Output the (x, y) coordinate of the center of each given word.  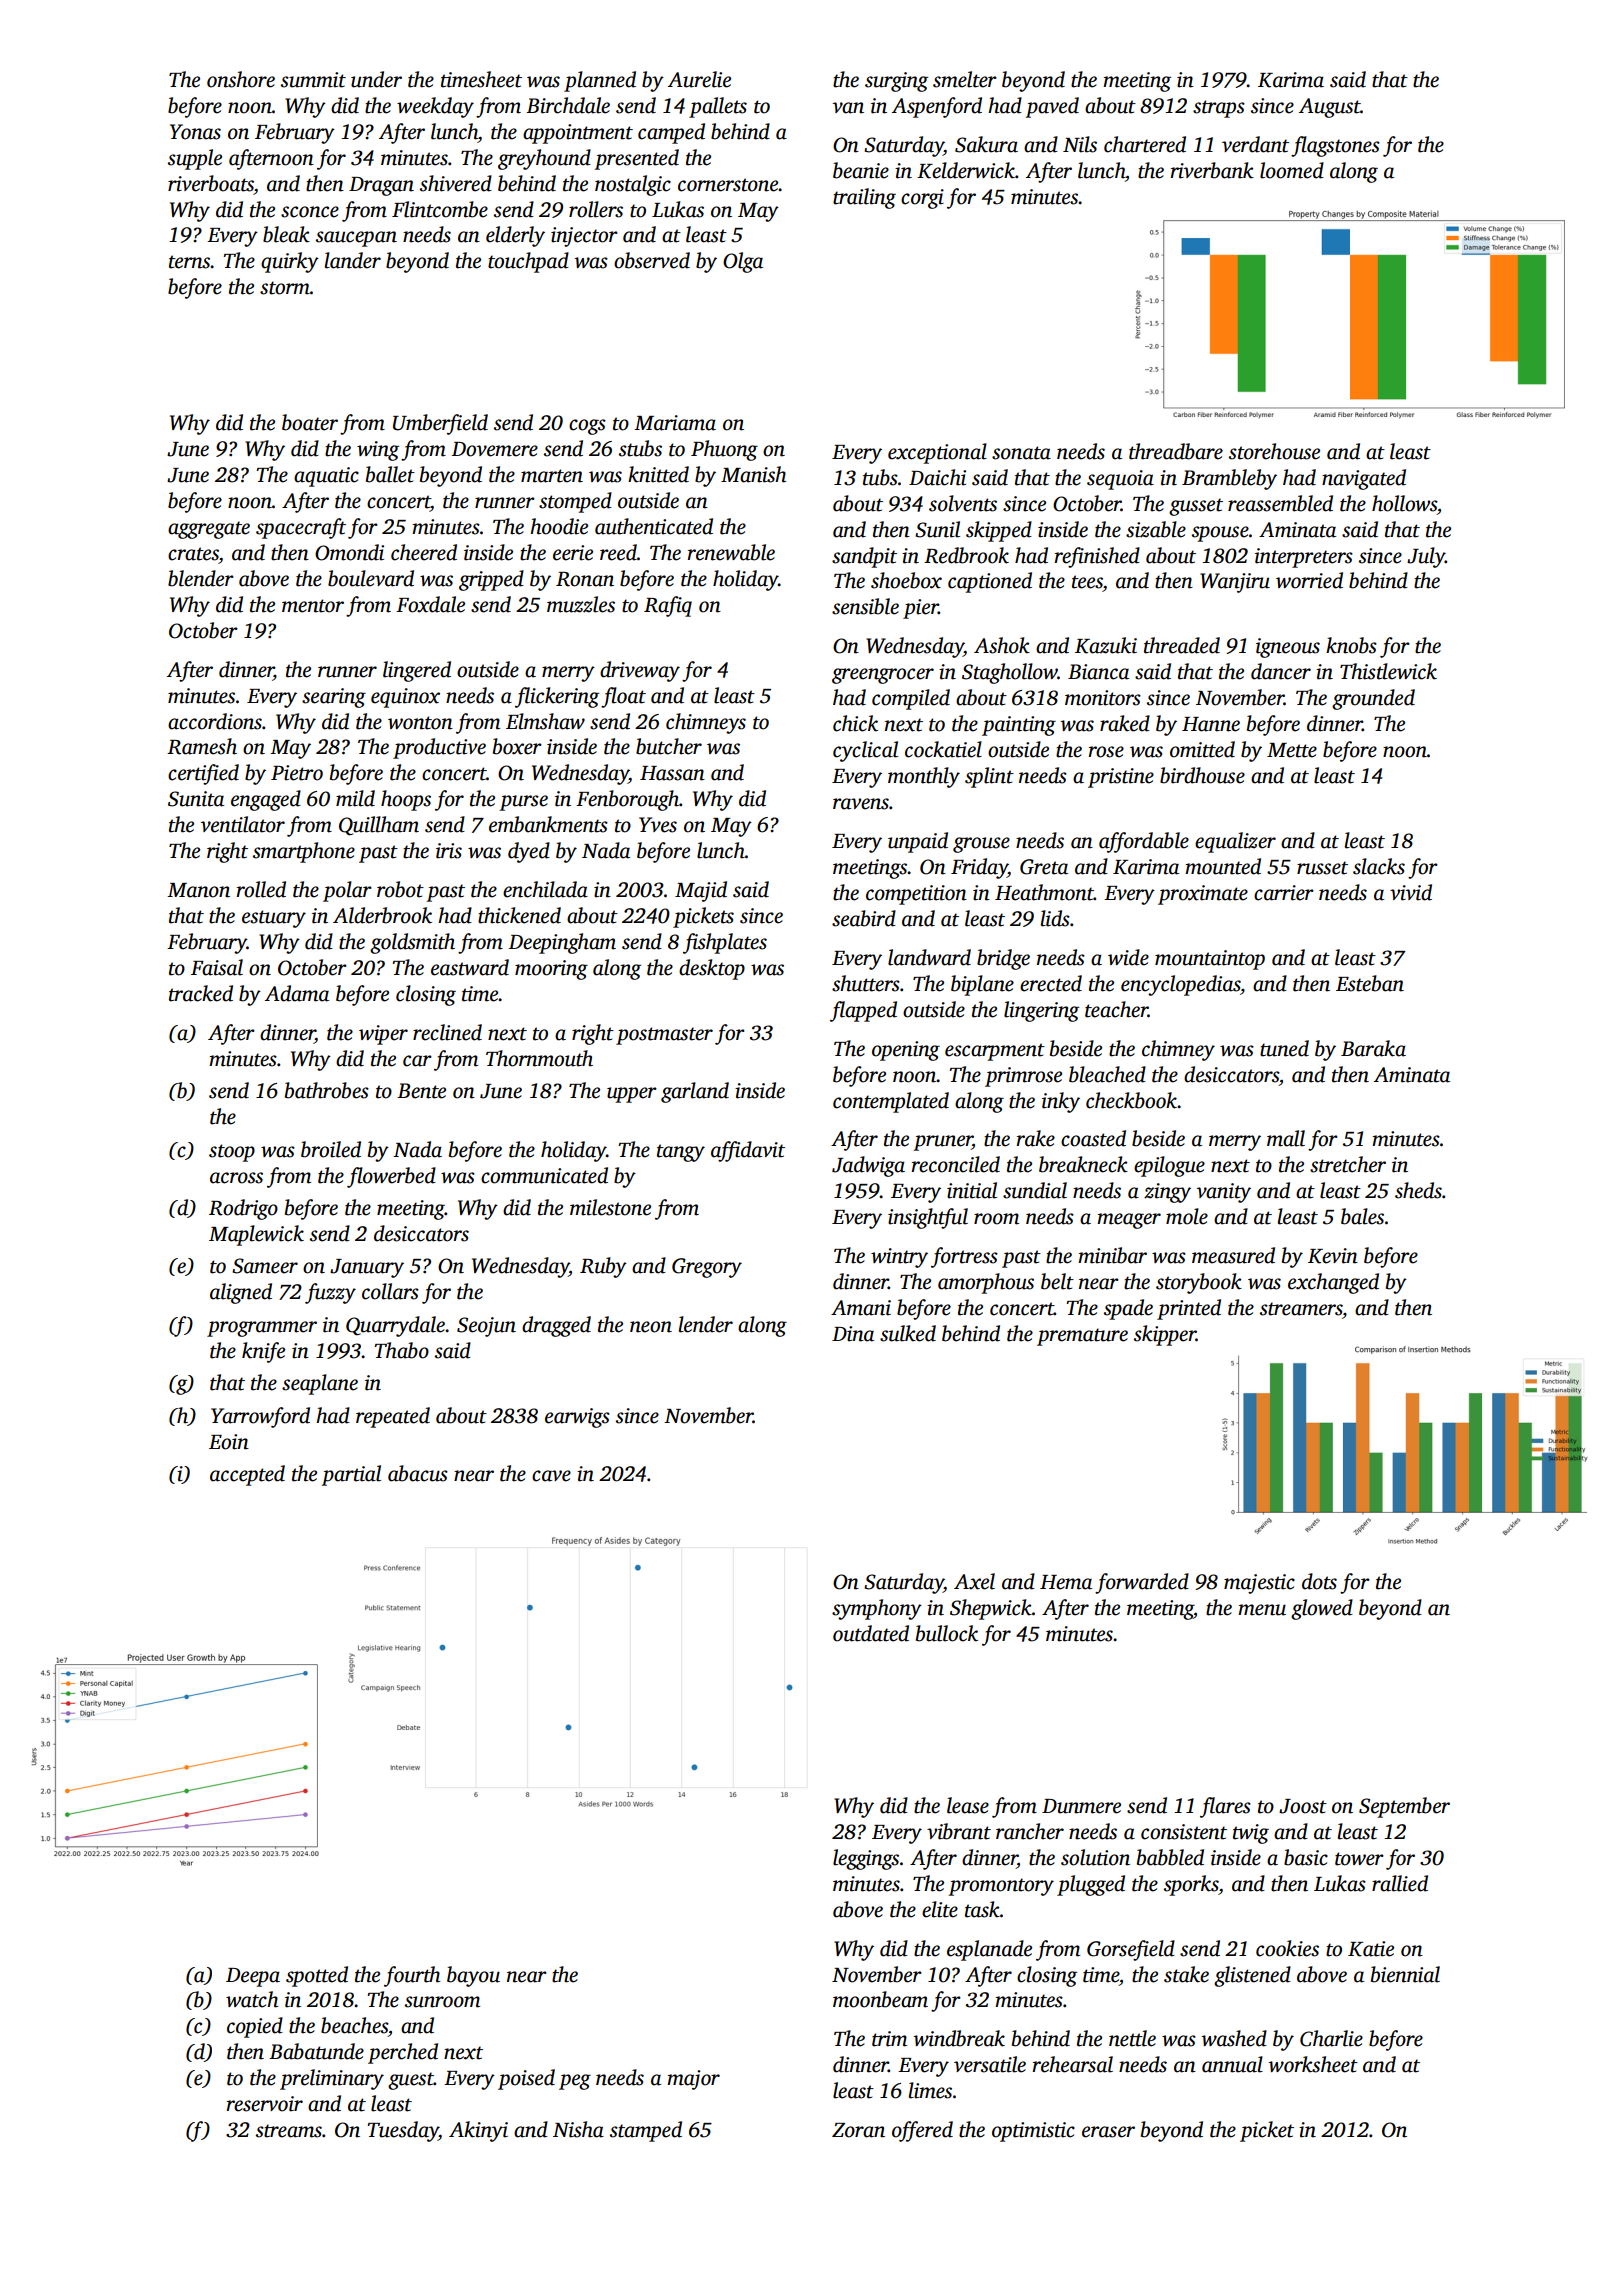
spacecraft (301, 528)
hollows (1404, 503)
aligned (241, 1293)
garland (695, 1092)
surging (896, 82)
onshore (241, 79)
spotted (317, 1976)
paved (1052, 107)
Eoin (229, 1442)
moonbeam (880, 1999)
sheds (1418, 1190)
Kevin (1333, 1256)
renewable (731, 552)
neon (651, 1327)
